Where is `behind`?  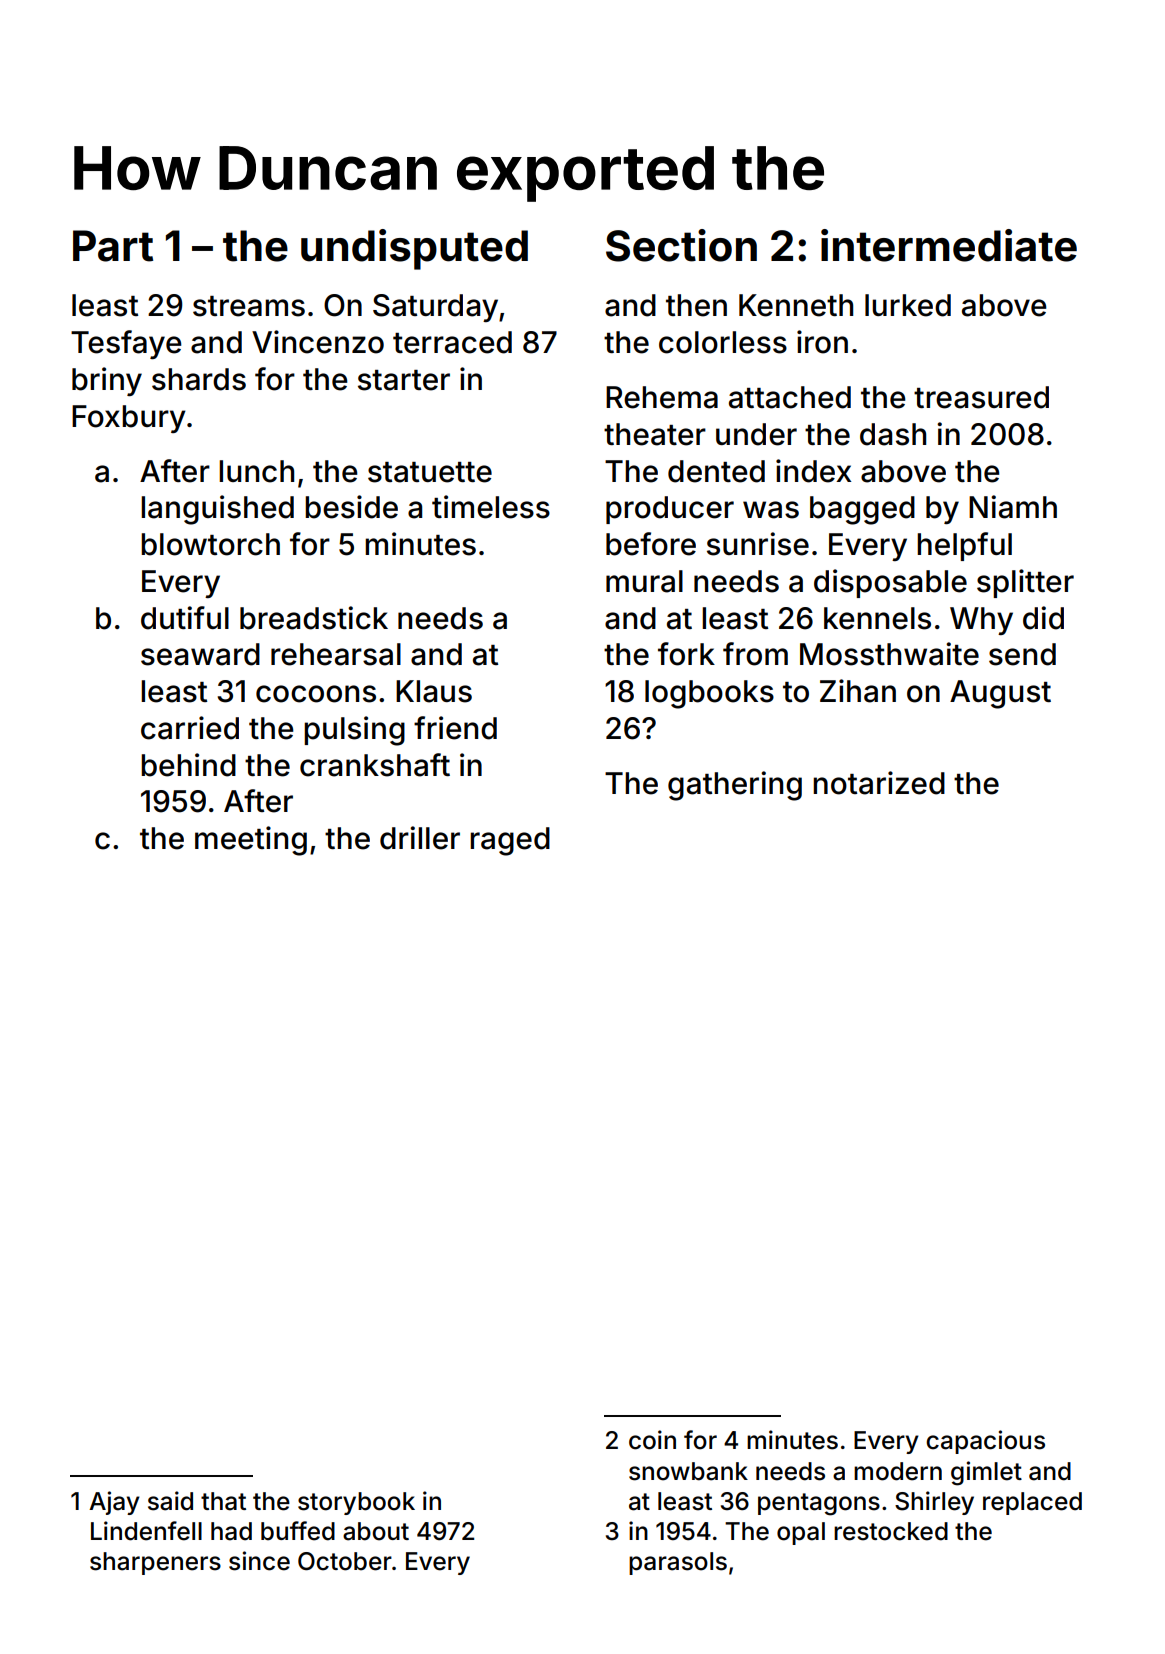 behind is located at coordinates (188, 765).
